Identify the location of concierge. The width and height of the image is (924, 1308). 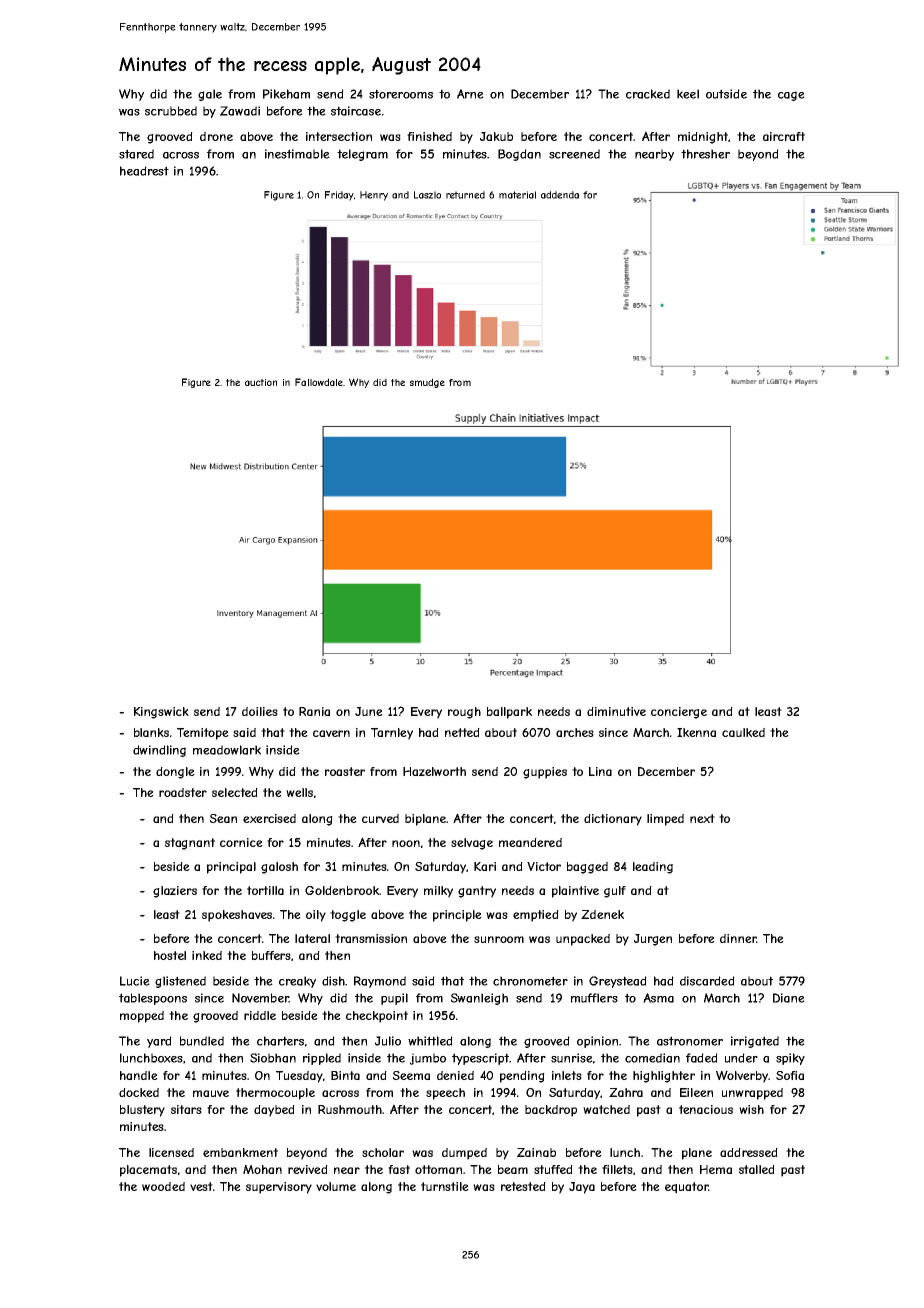
(679, 713).
